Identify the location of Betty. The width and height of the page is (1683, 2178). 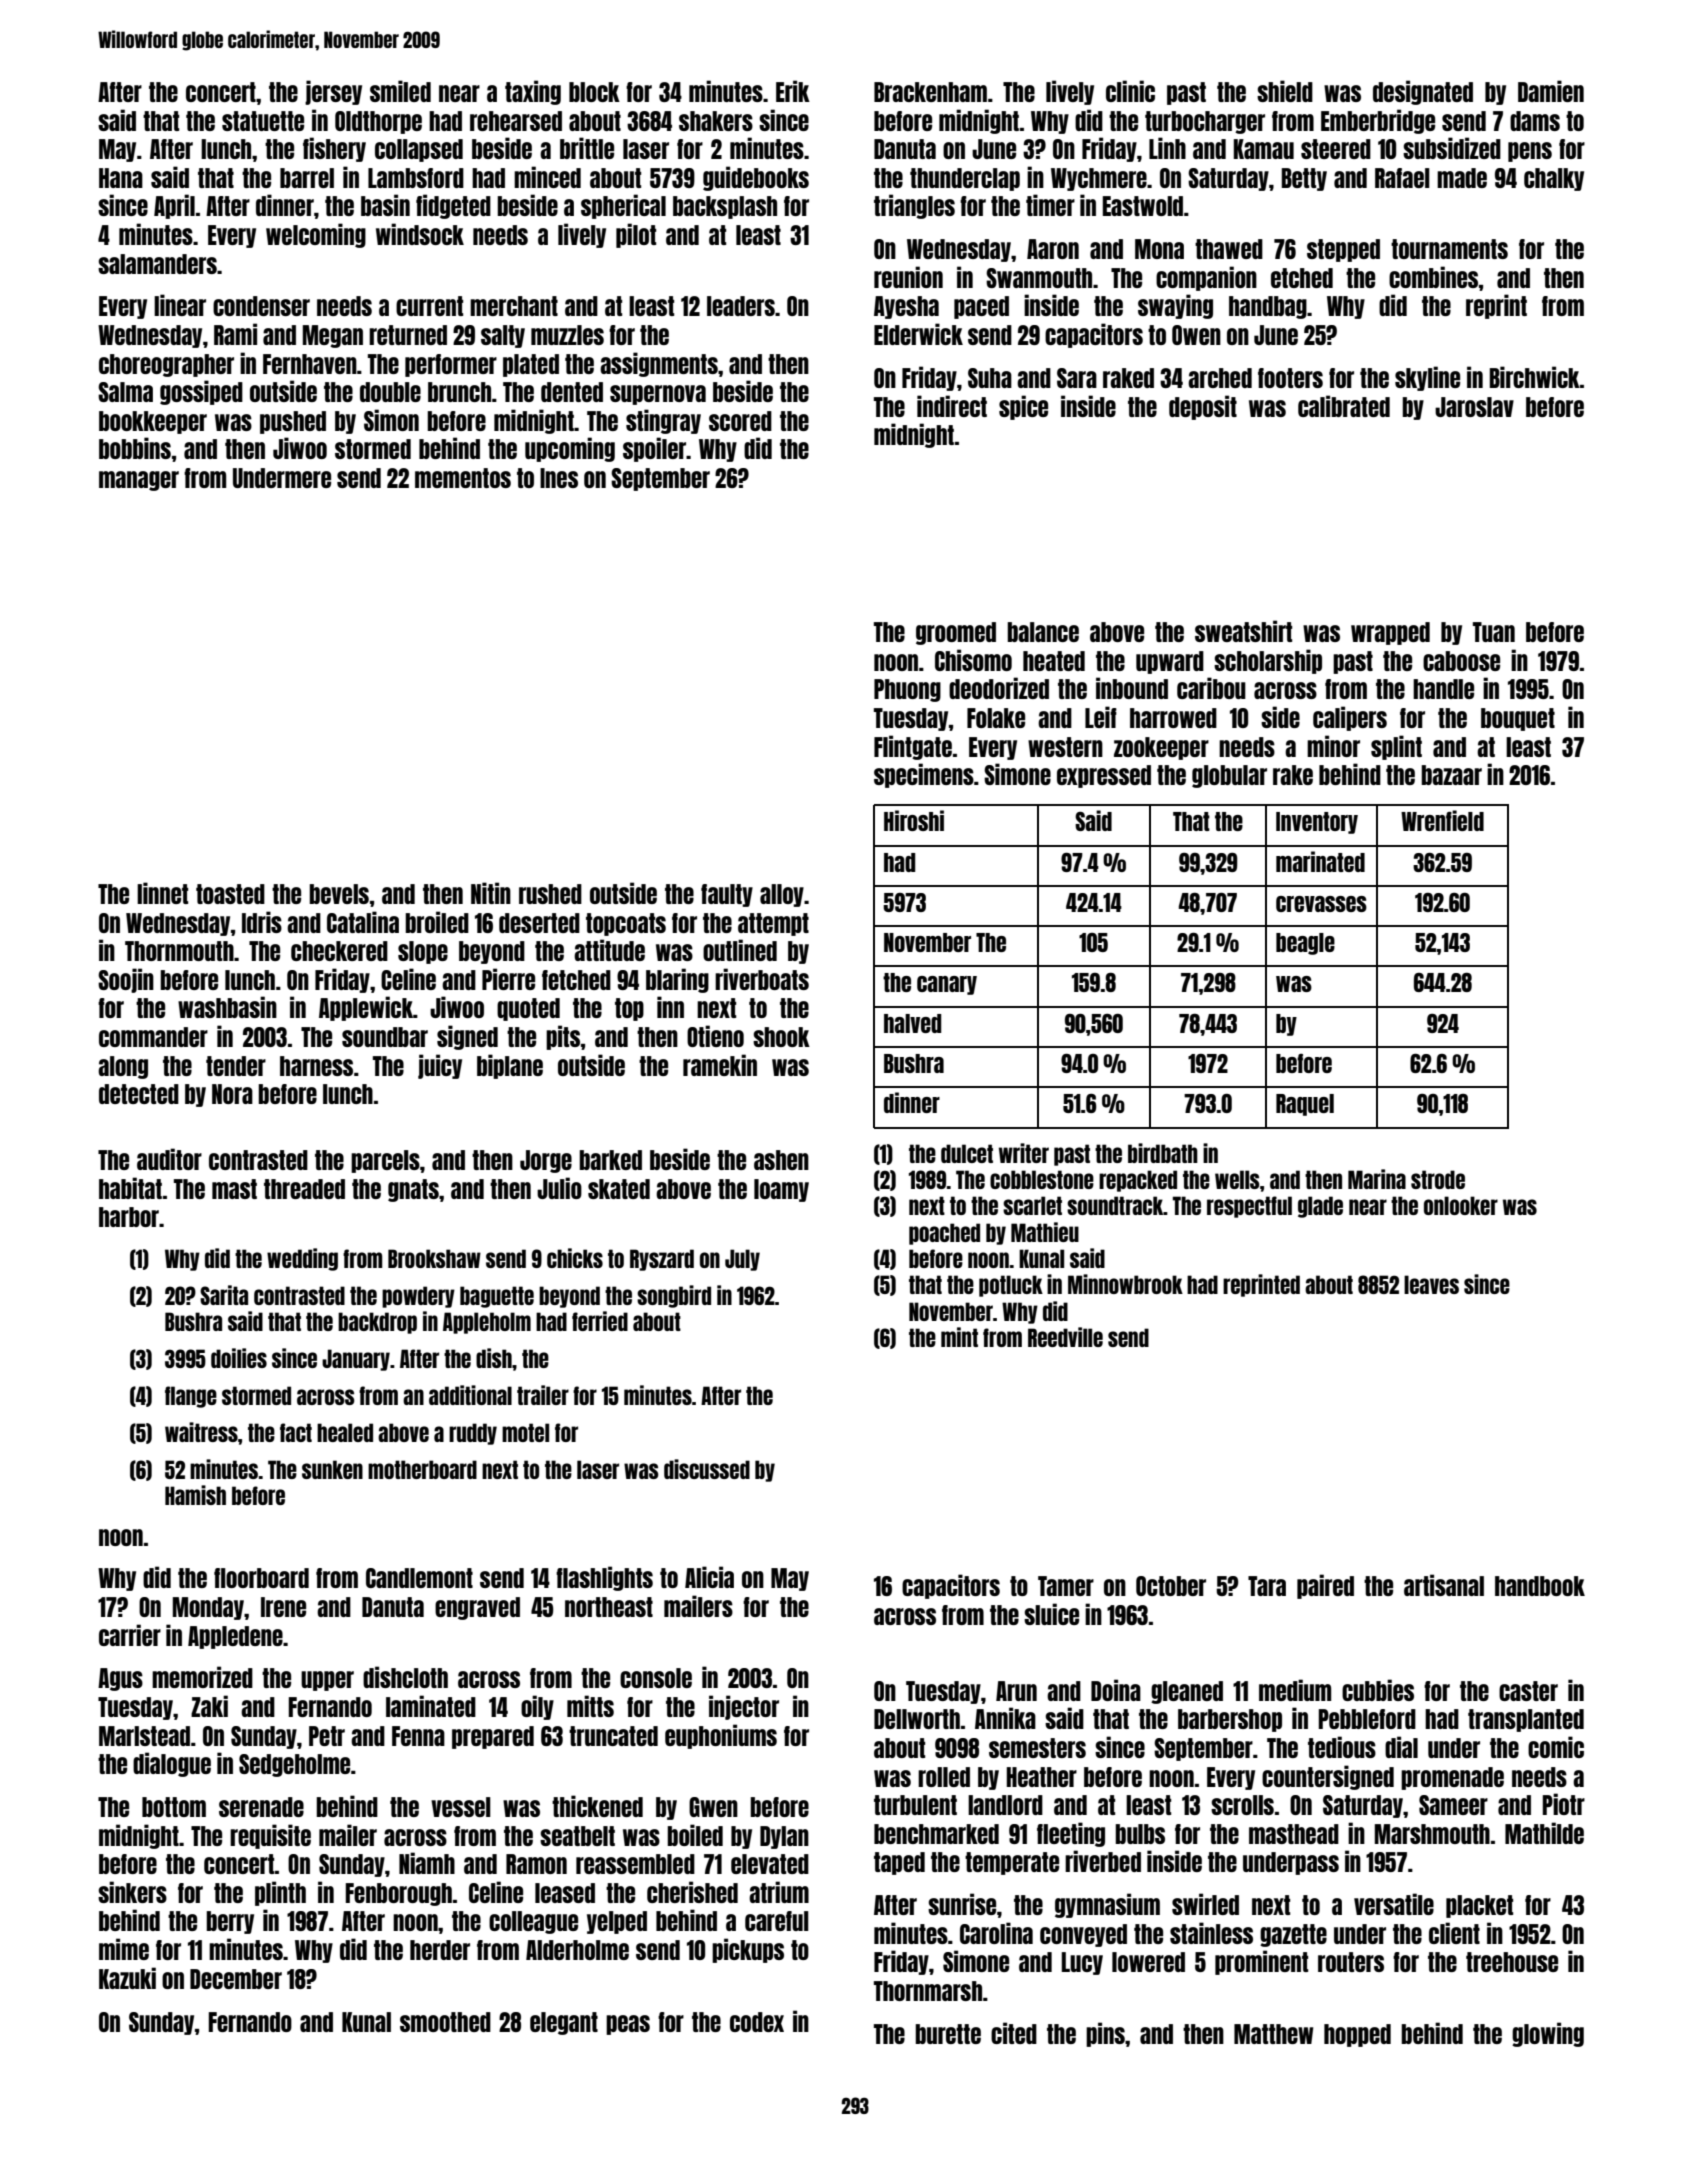
(1304, 179).
